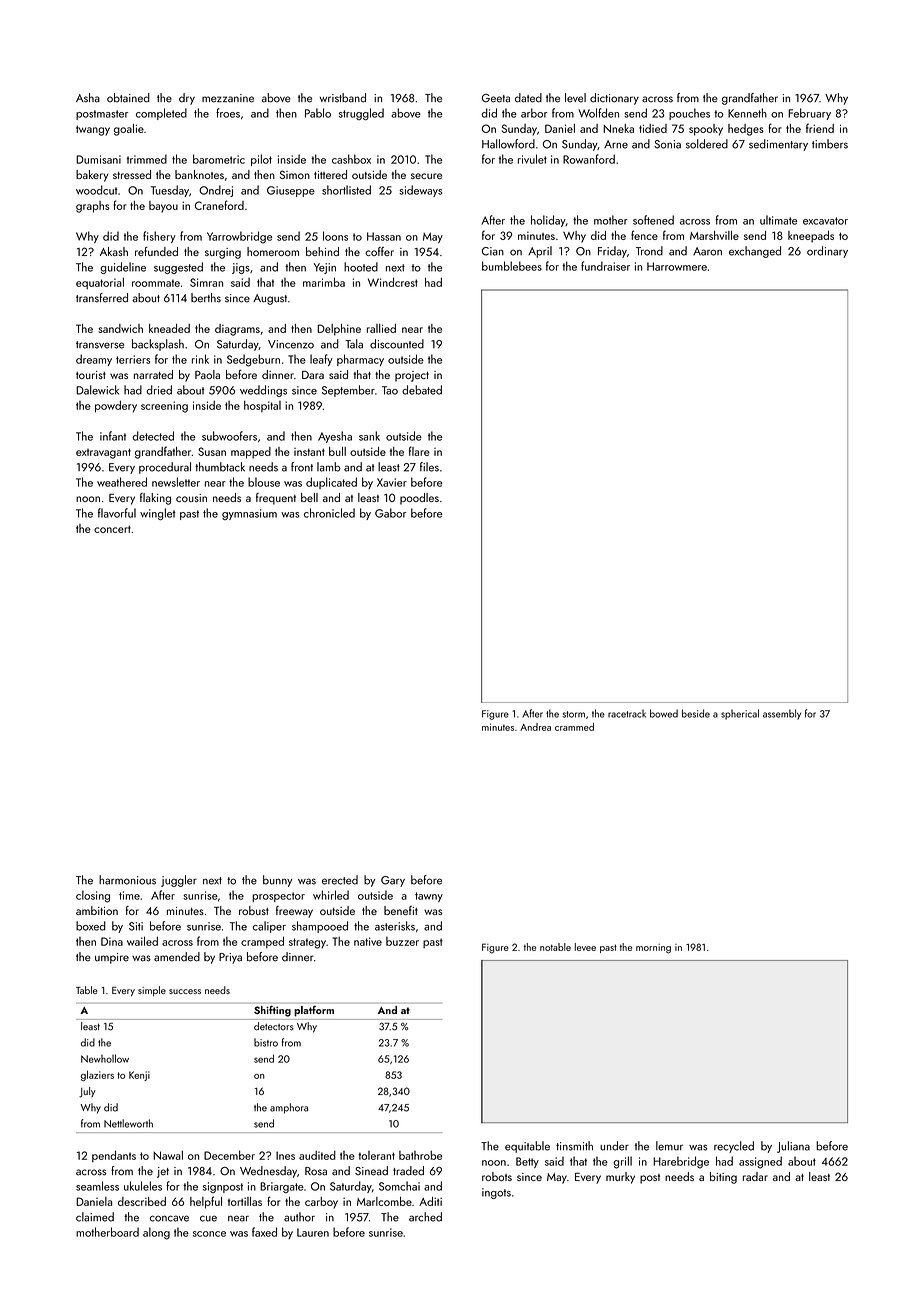  Describe the element at coordinates (496, 98) in the screenshot. I see `Geeta` at that location.
